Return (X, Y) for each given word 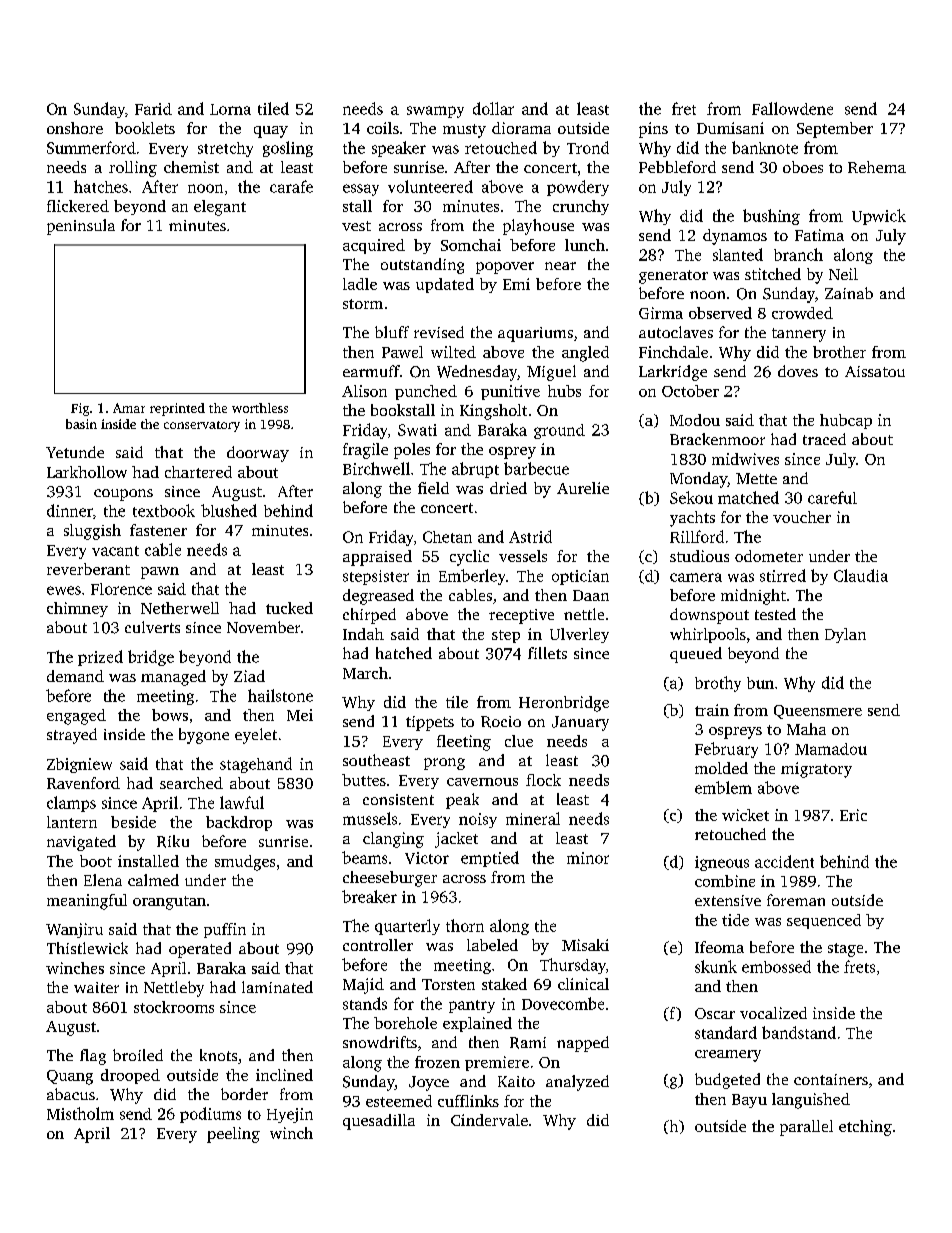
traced (824, 439)
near (560, 266)
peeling (233, 1135)
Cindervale (489, 1120)
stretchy (225, 149)
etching (865, 1128)
